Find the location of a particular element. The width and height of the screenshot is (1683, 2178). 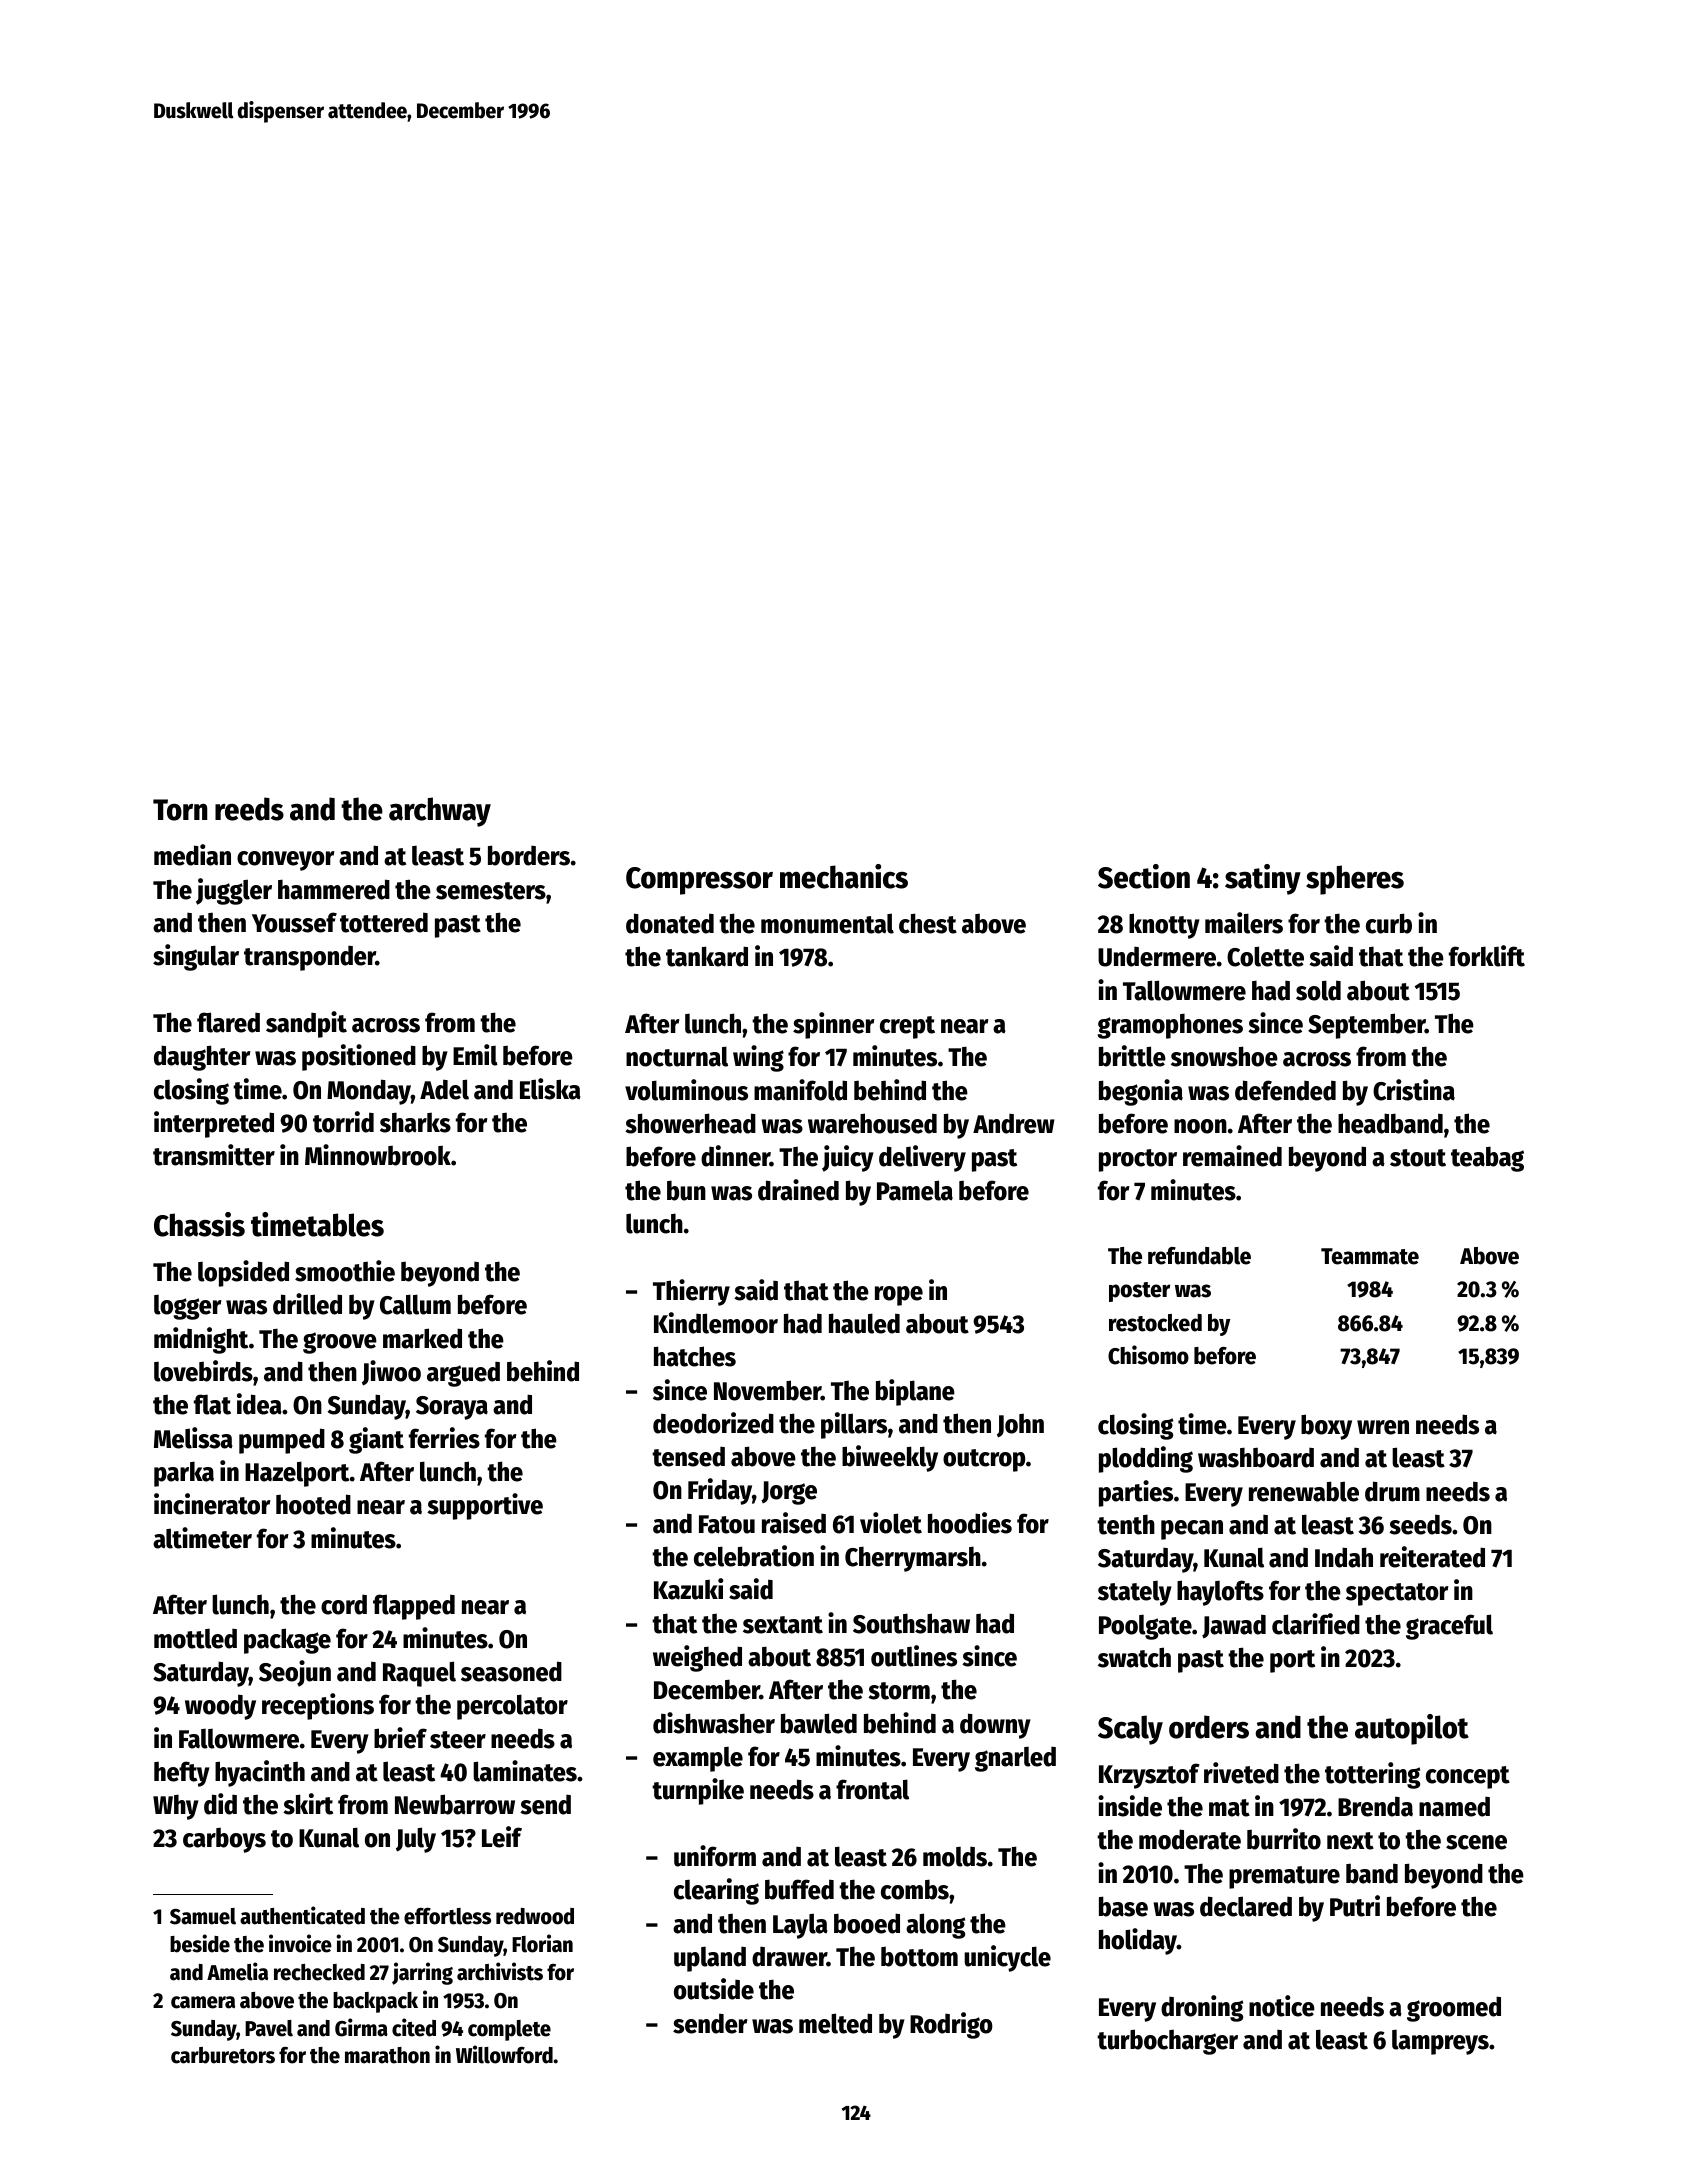

singular is located at coordinates (196, 957).
